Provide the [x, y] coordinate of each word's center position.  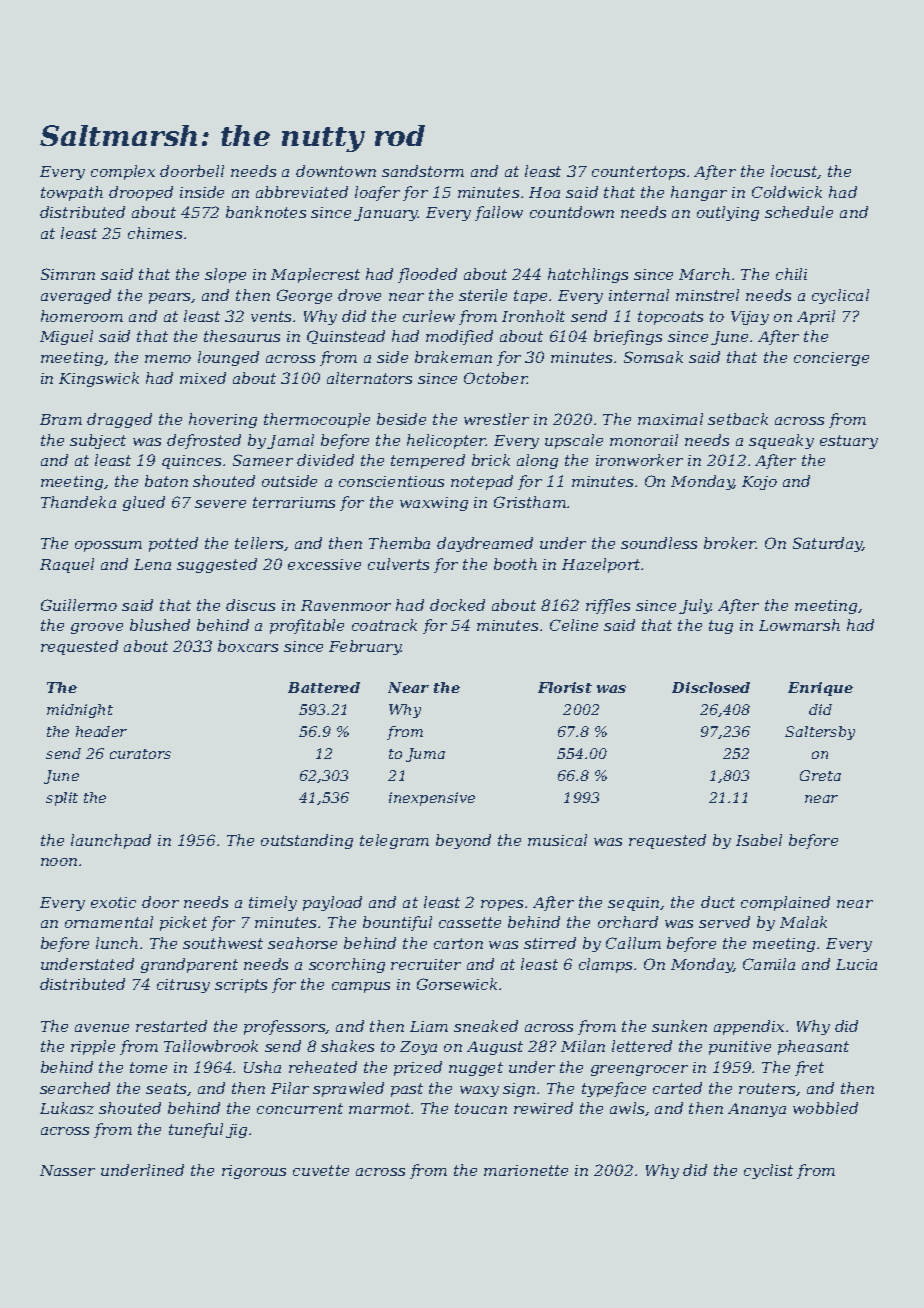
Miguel [66, 337]
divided [325, 460]
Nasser [67, 1170]
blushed [160, 625]
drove [359, 295]
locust [794, 172]
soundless [659, 543]
